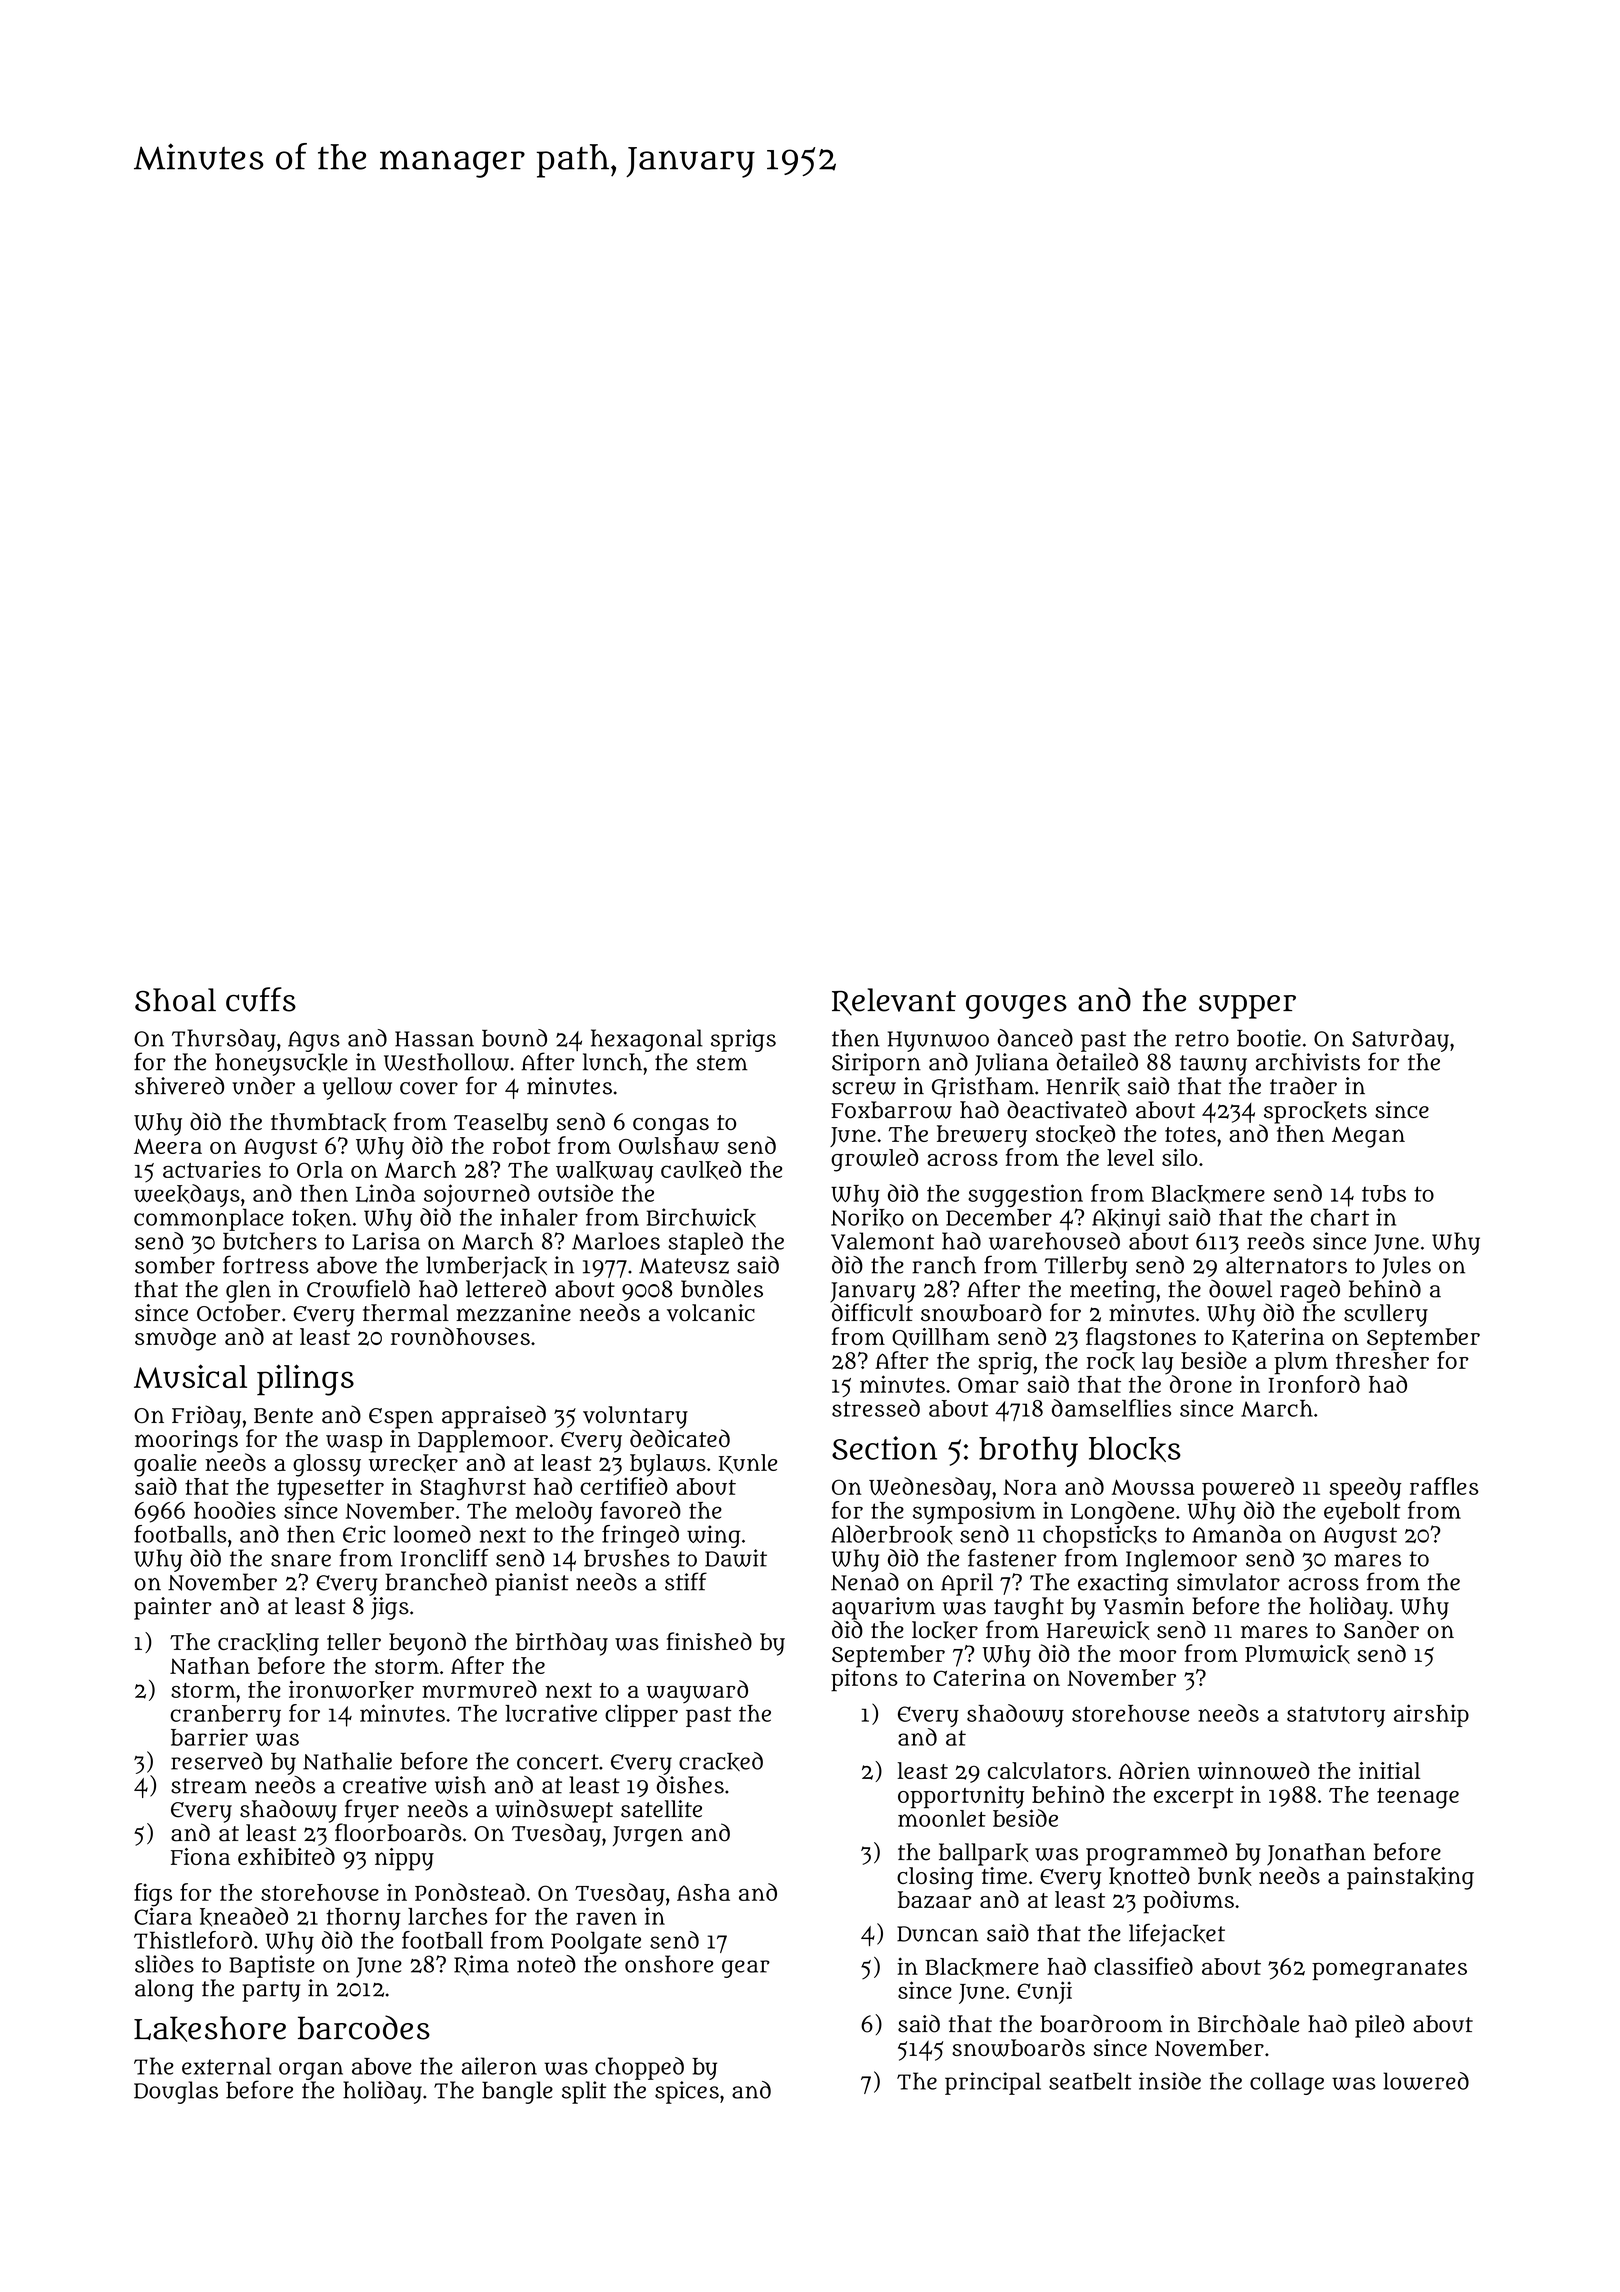 This screenshot has width=1620, height=2292. Describe the element at coordinates (179, 1086) in the screenshot. I see `shivered` at that location.
